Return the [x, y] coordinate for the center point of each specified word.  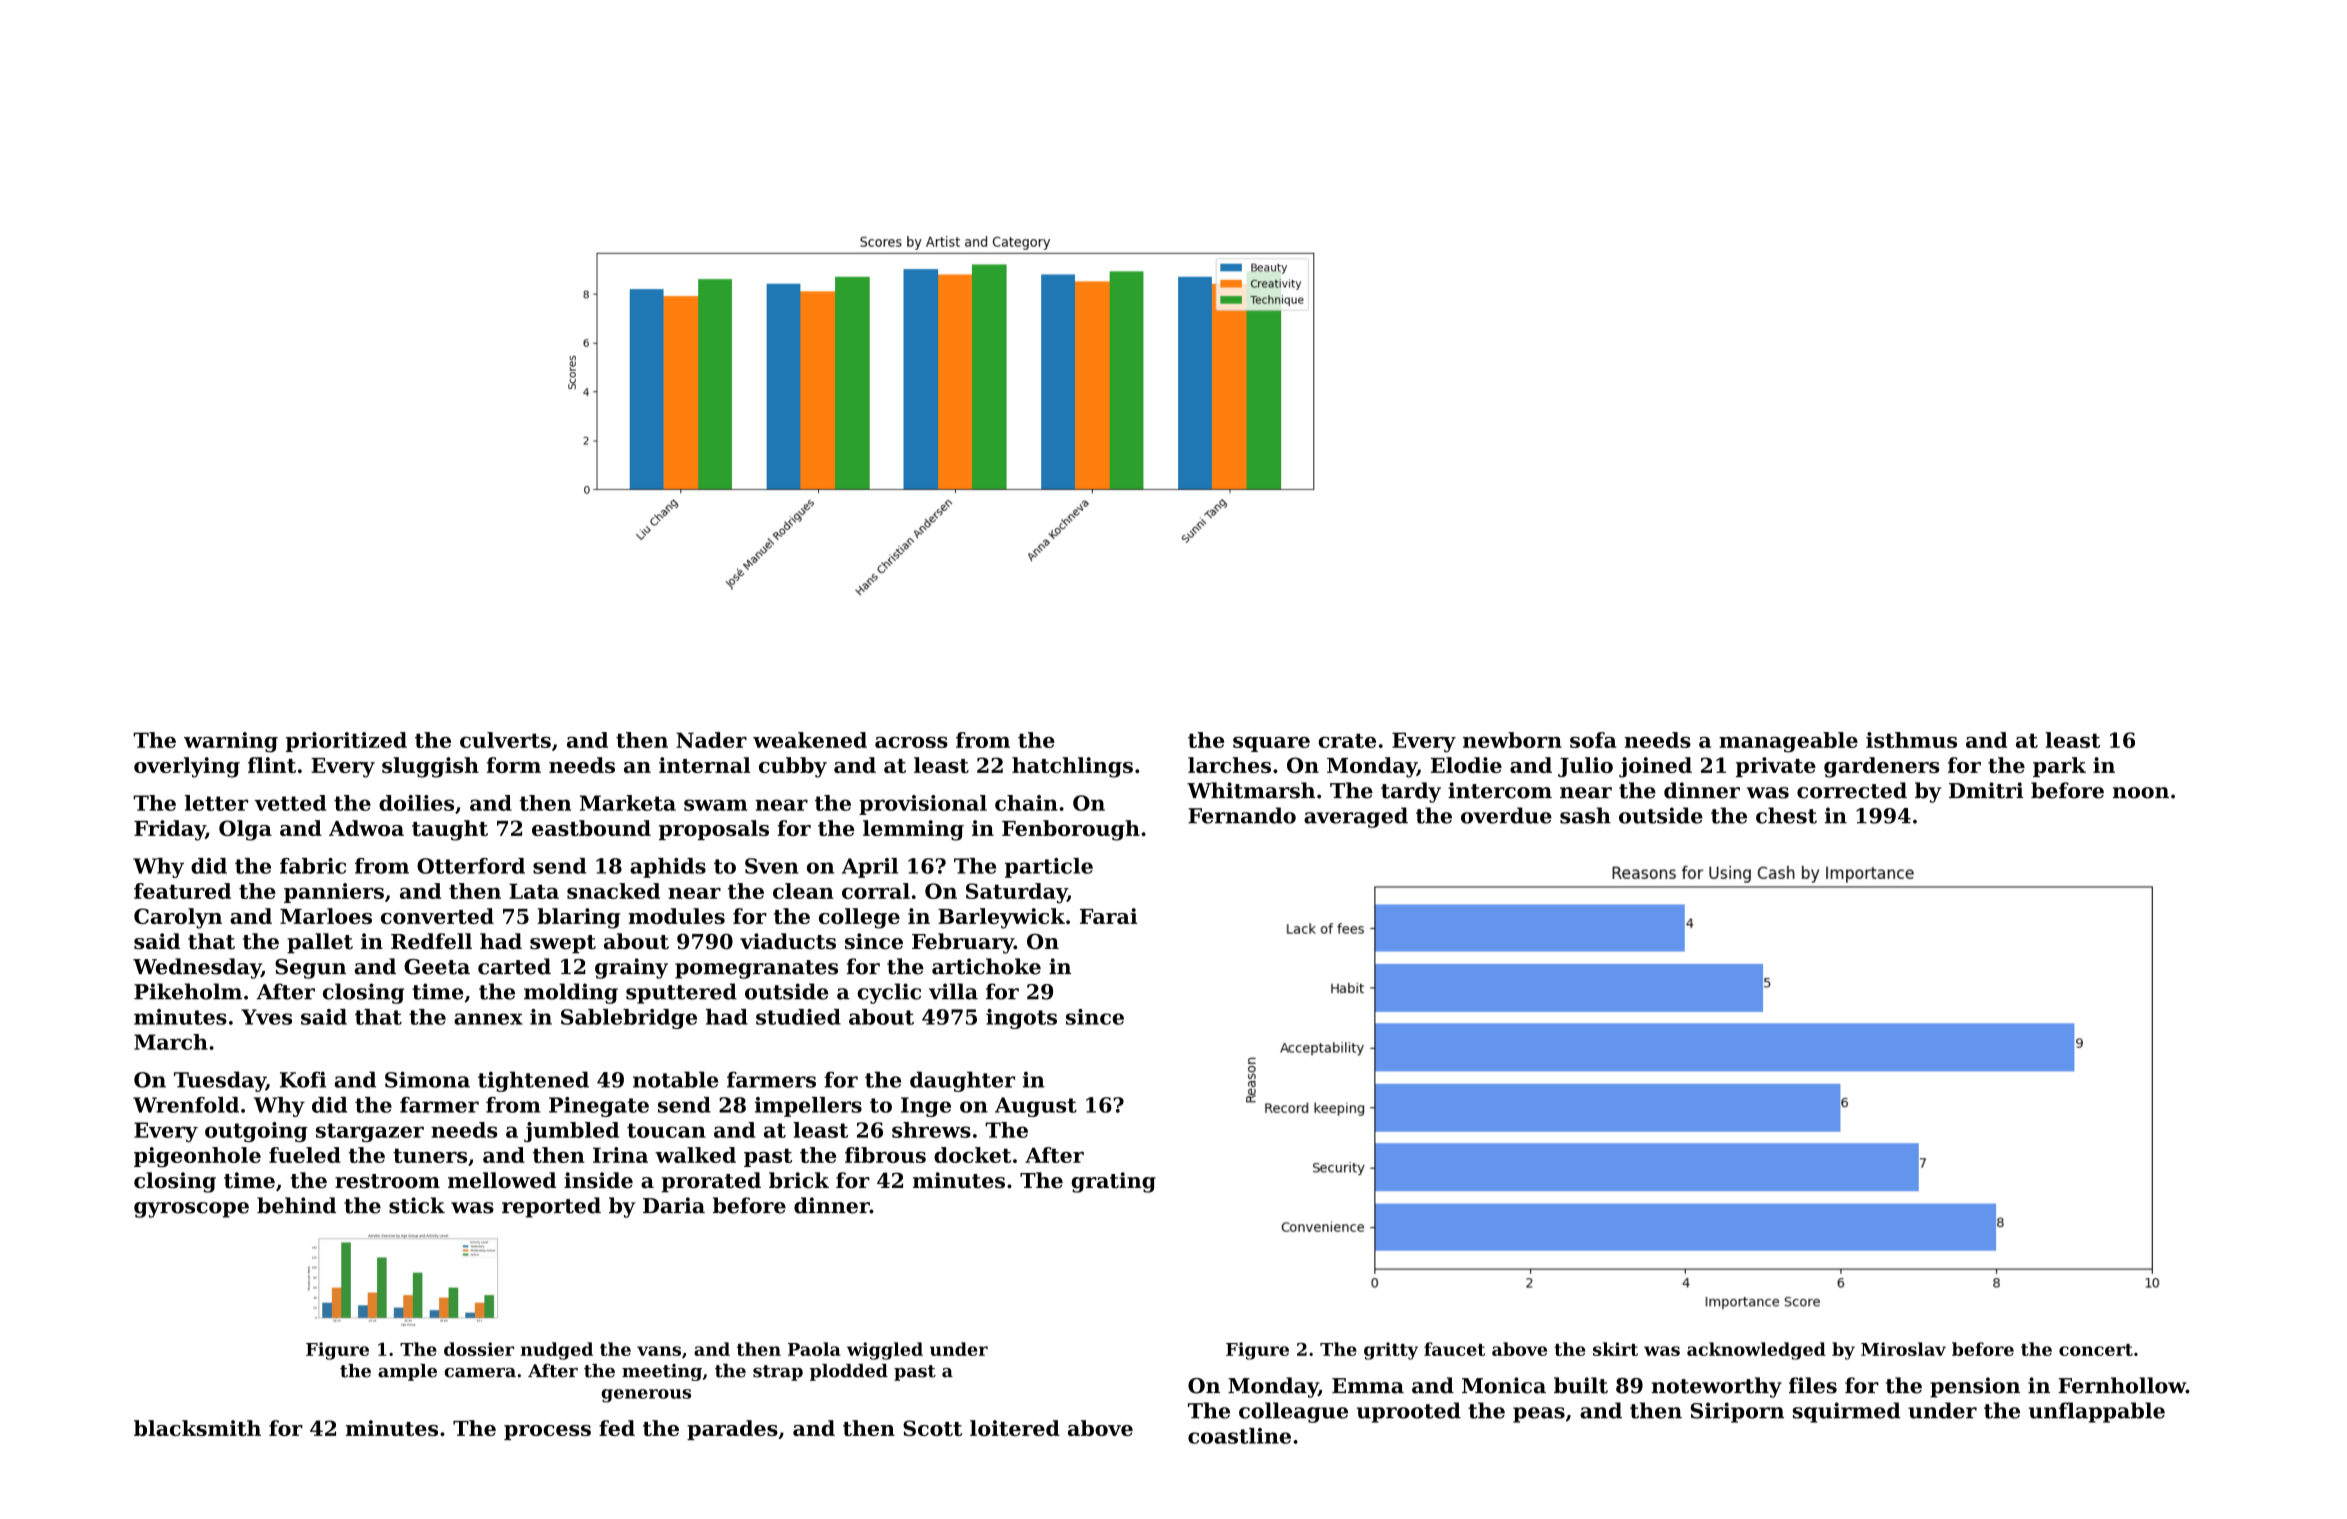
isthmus [1911, 740]
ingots [1021, 1019]
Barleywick [1001, 918]
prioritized [346, 742]
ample [407, 1372]
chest [1786, 815]
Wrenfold [186, 1105]
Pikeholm [188, 991]
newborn [1512, 740]
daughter [962, 1081]
